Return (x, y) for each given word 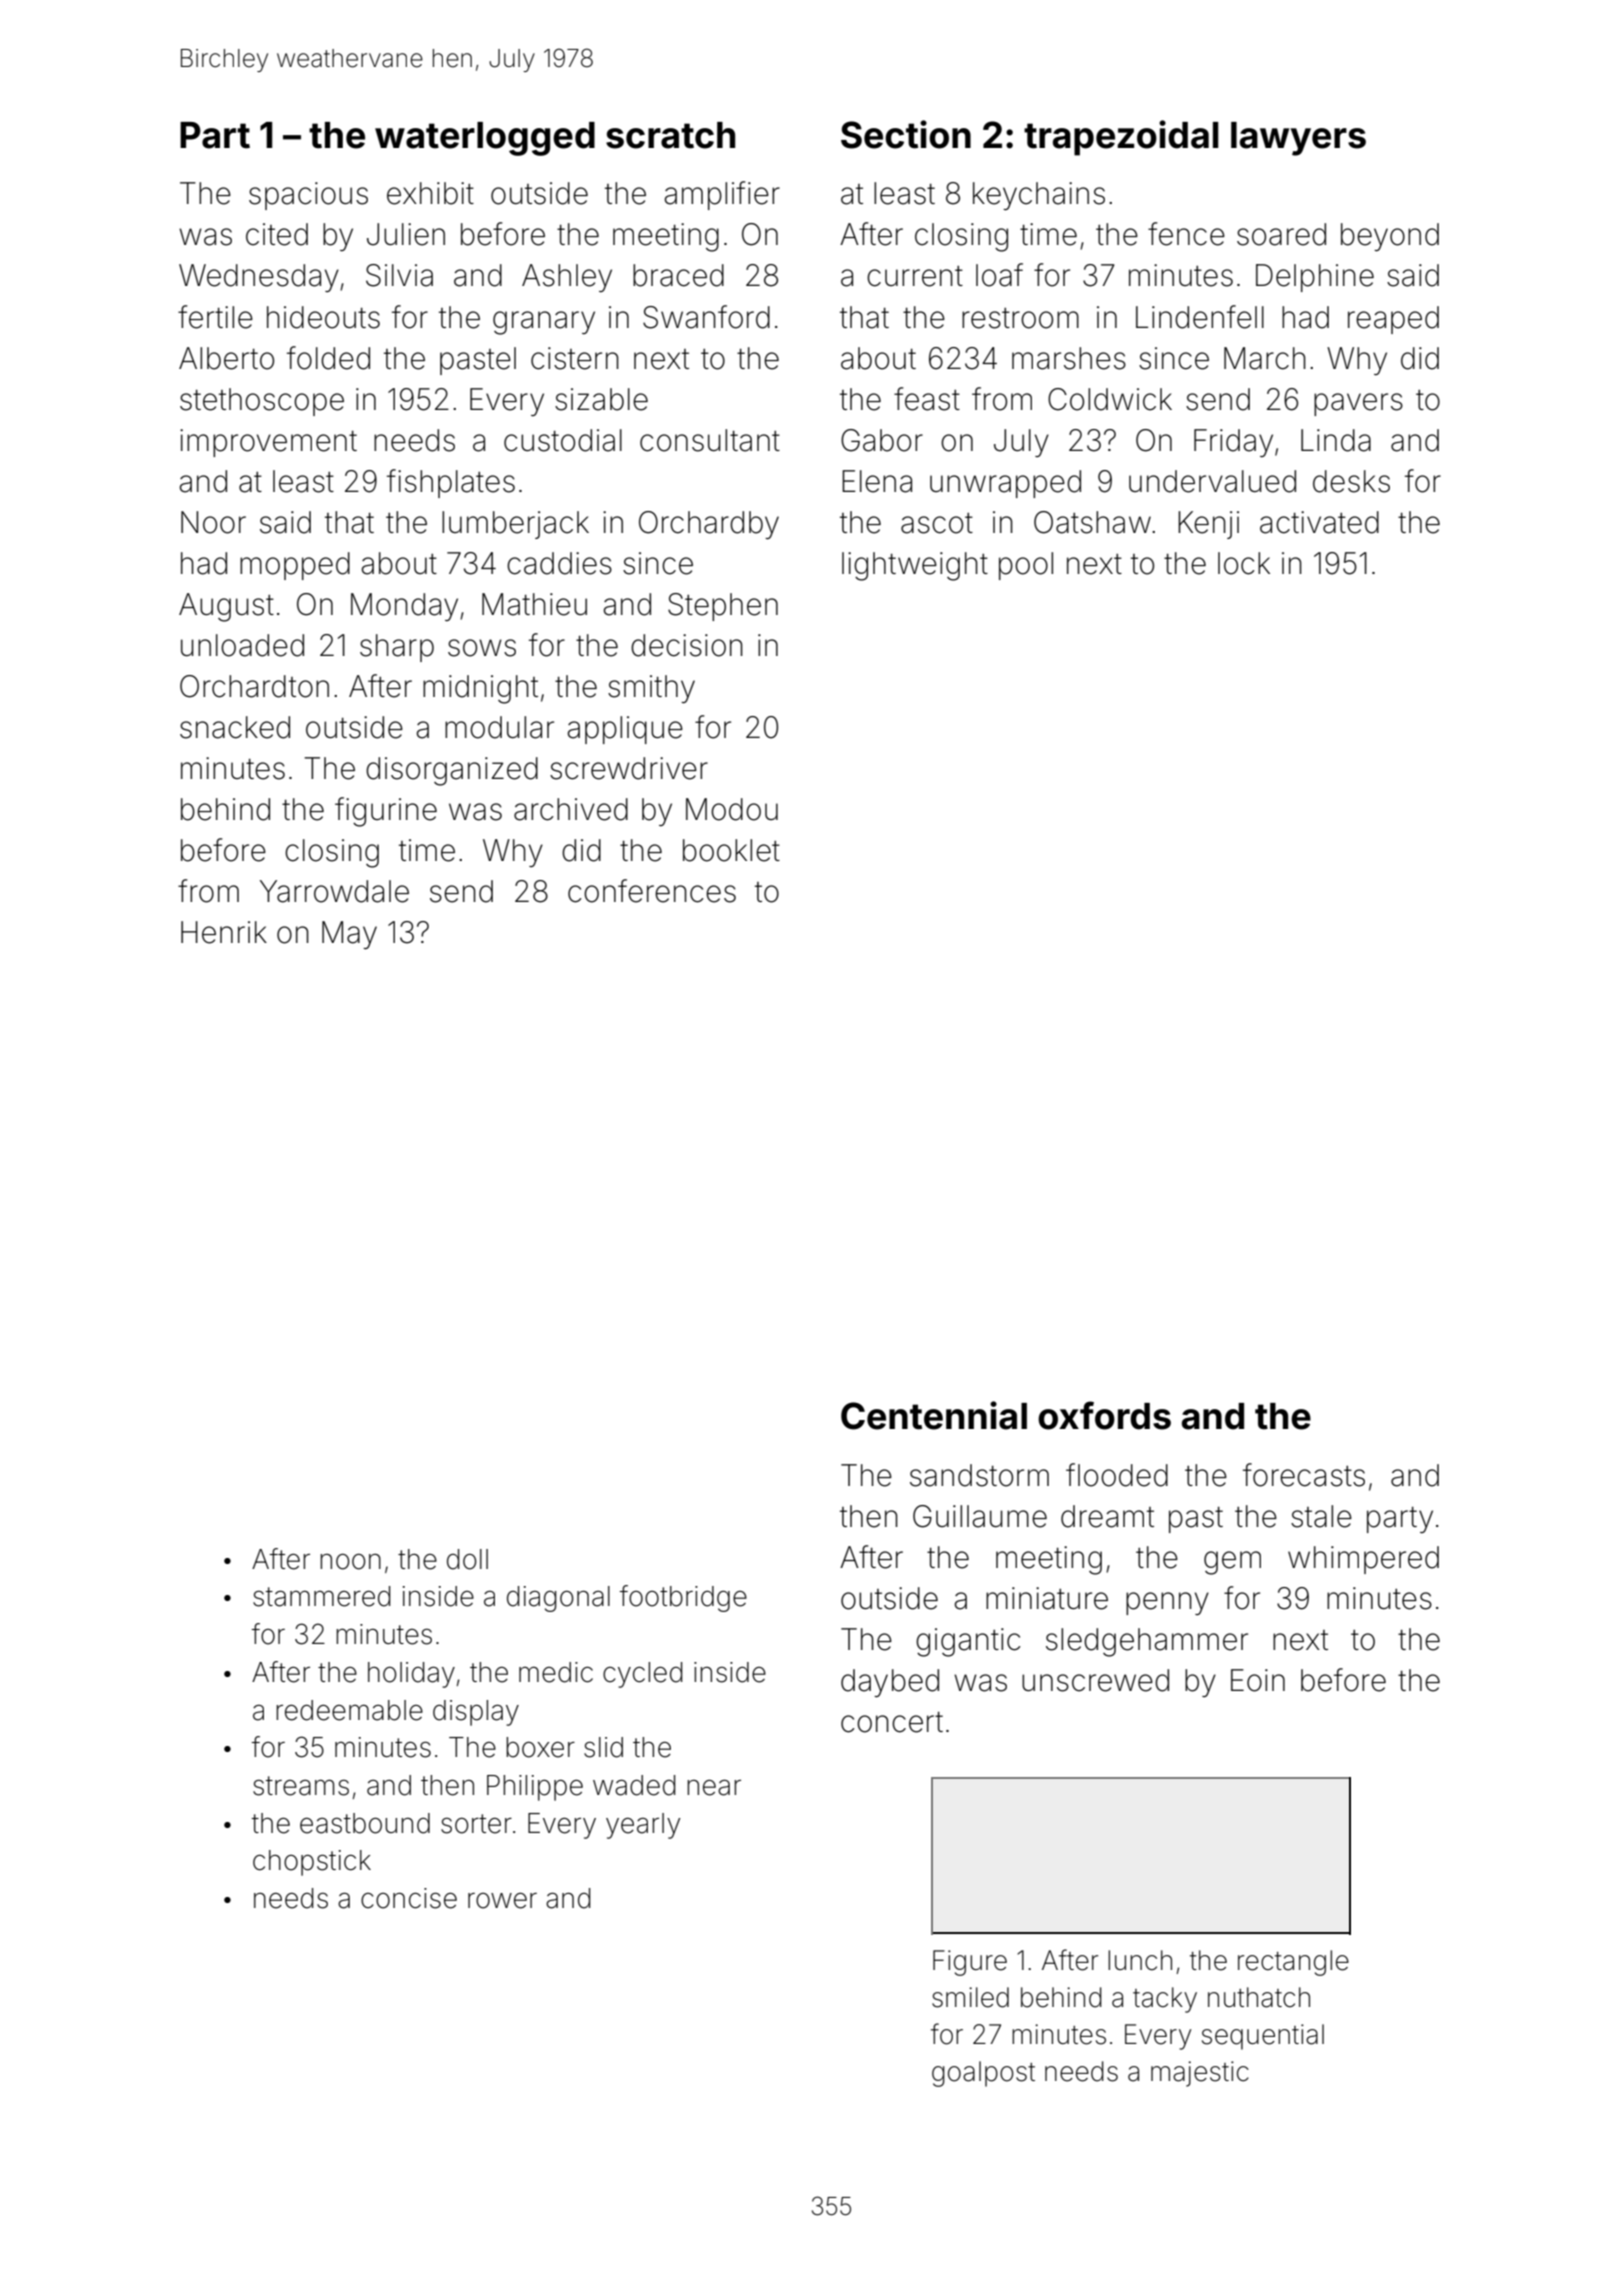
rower (502, 1901)
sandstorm (979, 1475)
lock (1244, 563)
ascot (937, 523)
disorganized (452, 771)
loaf (999, 275)
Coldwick (1110, 399)
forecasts (1304, 1475)
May (349, 935)
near (714, 1788)
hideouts (323, 317)
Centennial (934, 1415)
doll (467, 1559)
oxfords (1104, 1415)
